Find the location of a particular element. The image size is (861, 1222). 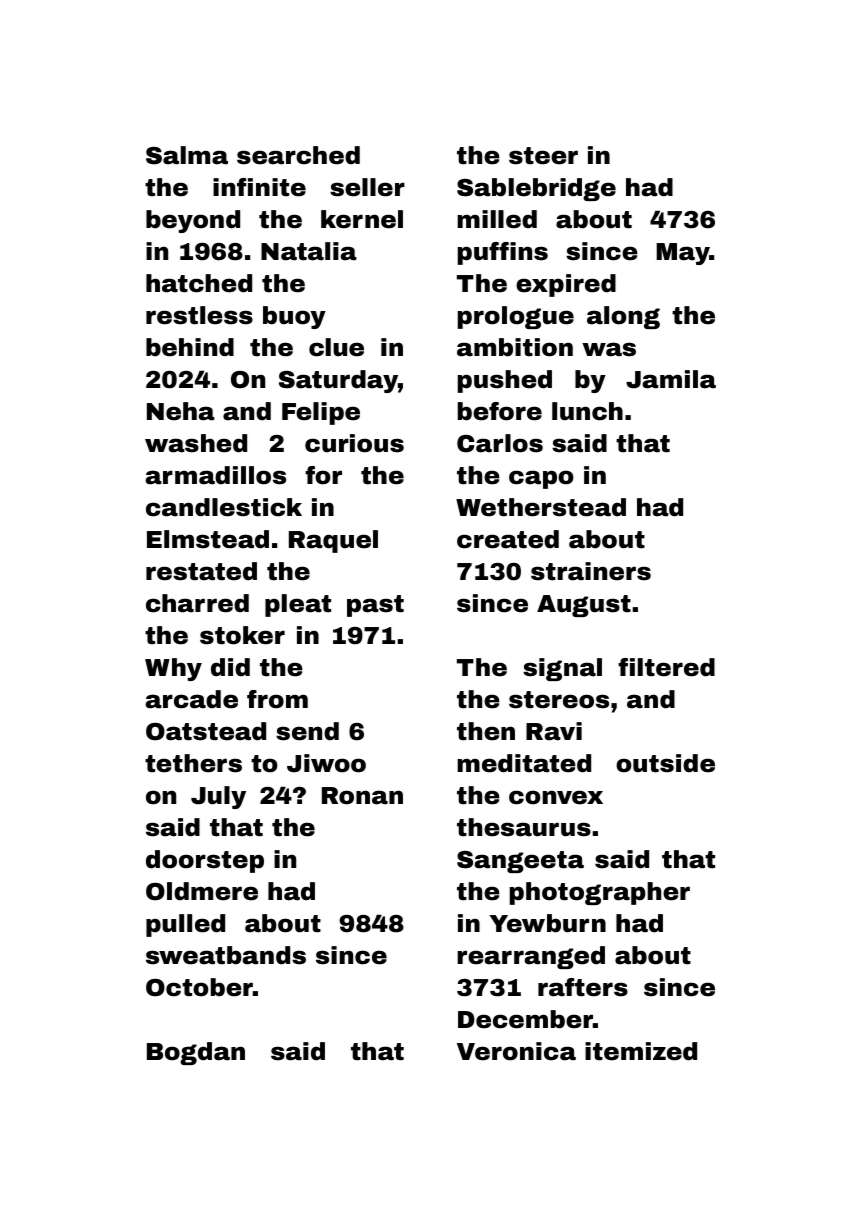

May is located at coordinates (683, 254).
